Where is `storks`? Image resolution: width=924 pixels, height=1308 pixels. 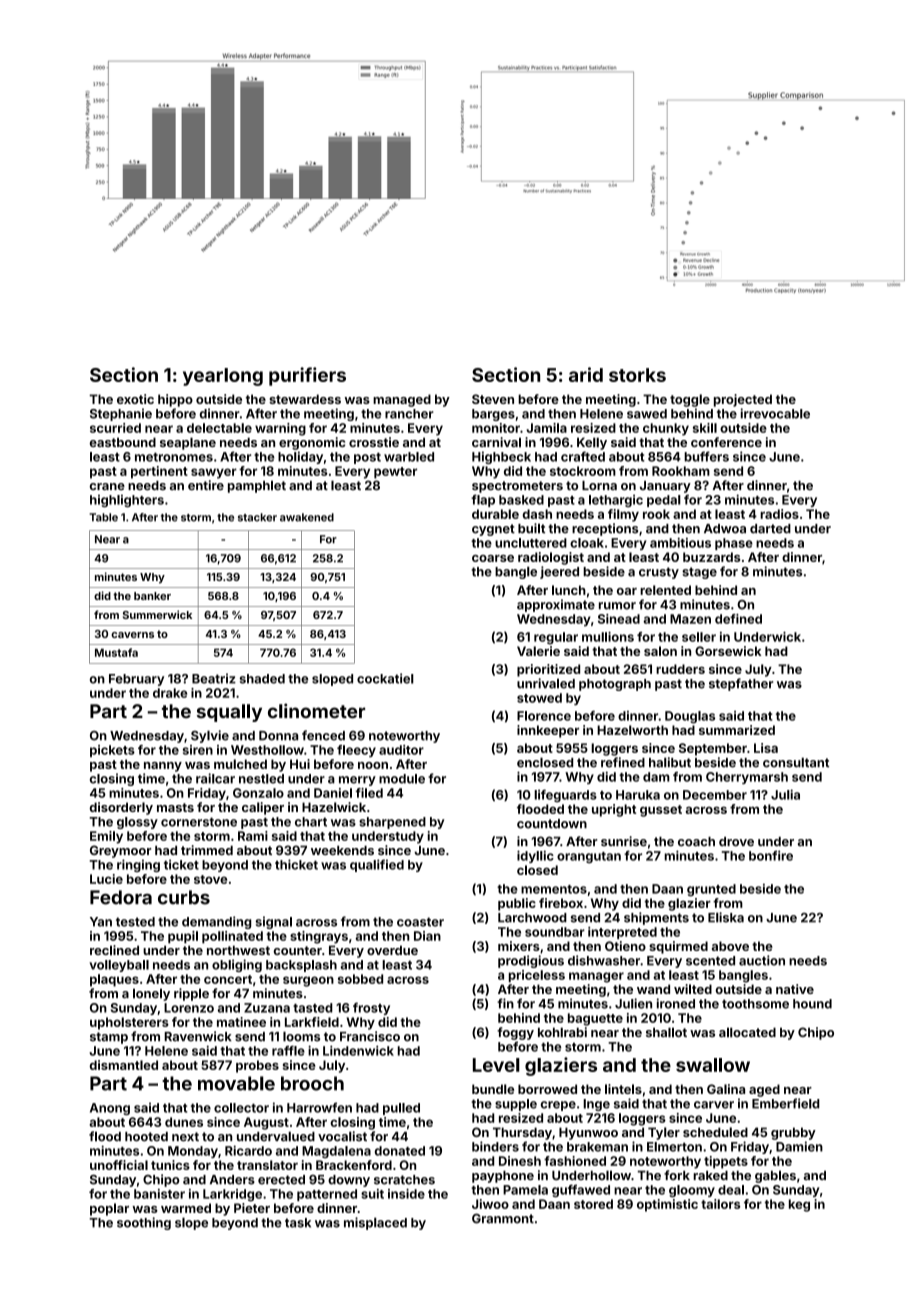
storks is located at coordinates (637, 375).
